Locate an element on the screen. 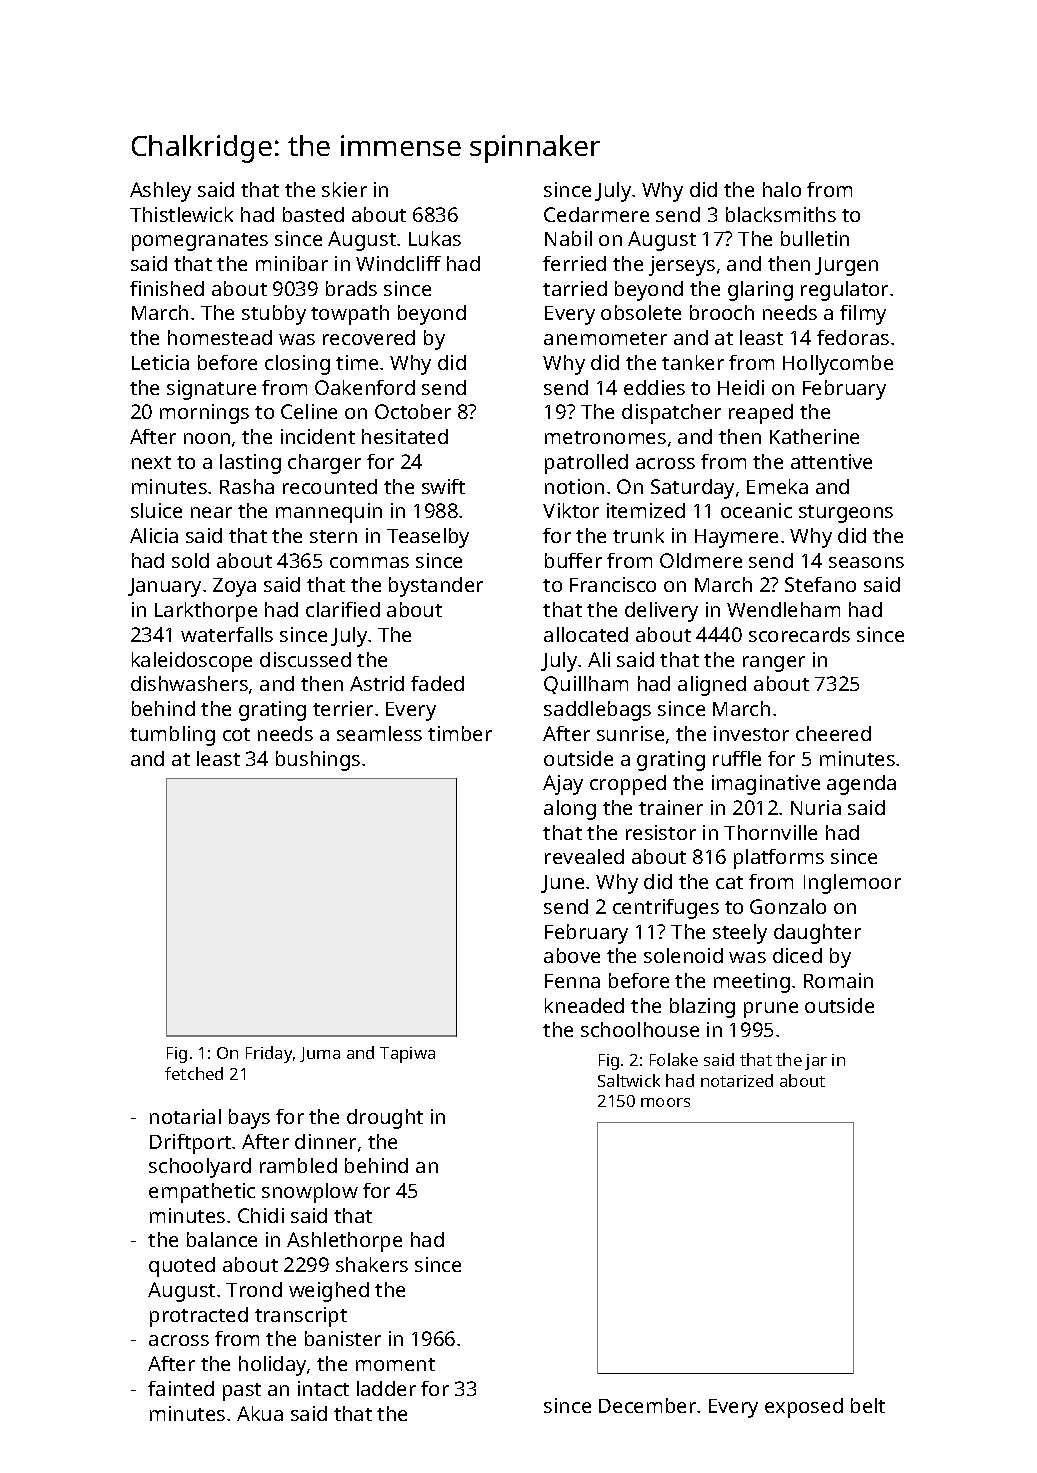 Image resolution: width=1037 pixels, height=1473 pixels. halo is located at coordinates (782, 189).
